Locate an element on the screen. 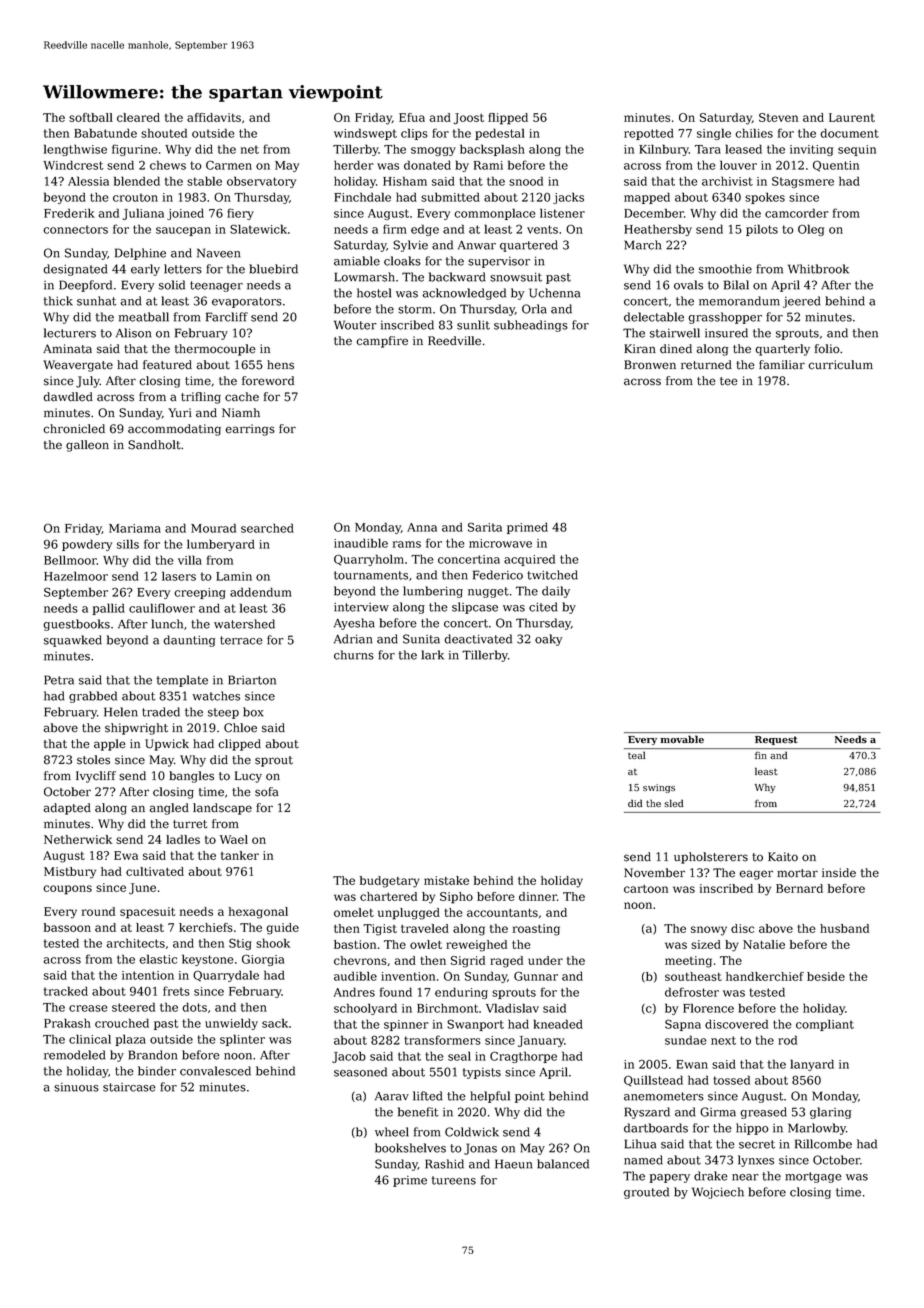 This screenshot has height=1308, width=924. flipped is located at coordinates (508, 119).
